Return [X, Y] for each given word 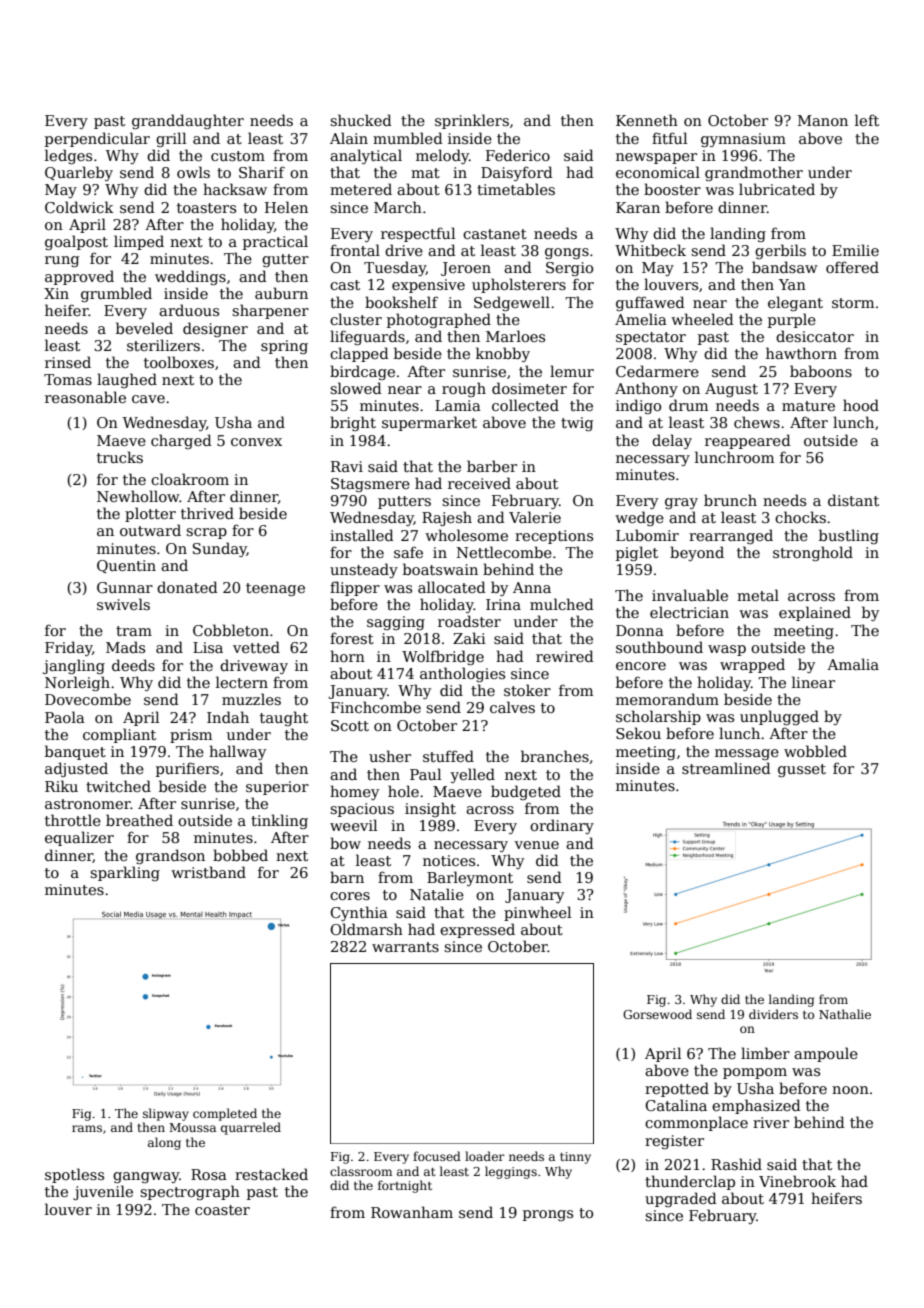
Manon [823, 120]
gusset [802, 770]
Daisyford [517, 173]
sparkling [125, 873]
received [479, 483]
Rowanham [412, 1212]
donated [187, 587]
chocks [800, 517]
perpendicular [97, 139]
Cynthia [359, 913]
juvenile [103, 1192]
